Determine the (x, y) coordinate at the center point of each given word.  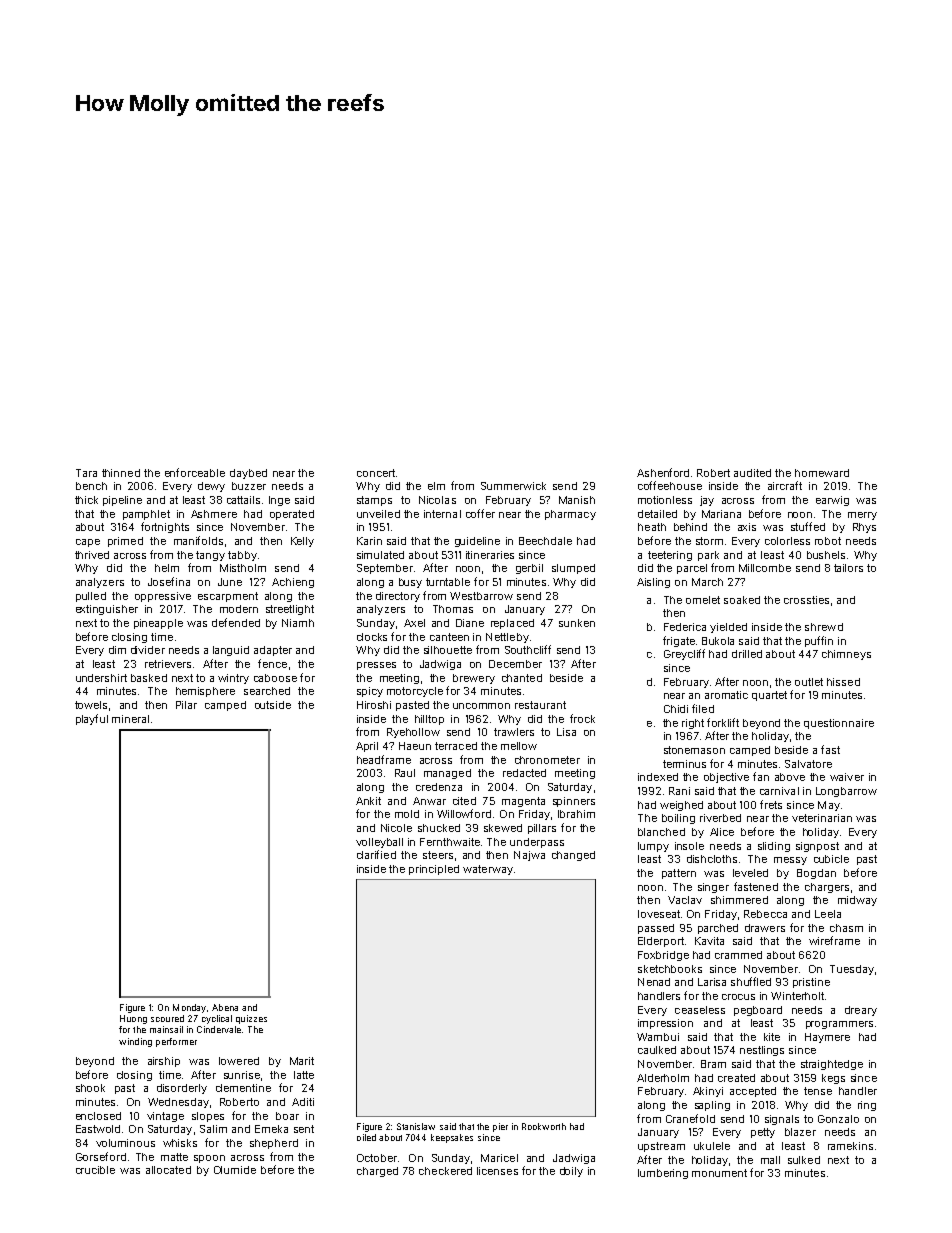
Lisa (566, 732)
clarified (376, 854)
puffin (819, 641)
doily (571, 1172)
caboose (275, 678)
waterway (488, 870)
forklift (723, 722)
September (385, 569)
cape (88, 543)
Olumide (235, 1170)
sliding (774, 847)
